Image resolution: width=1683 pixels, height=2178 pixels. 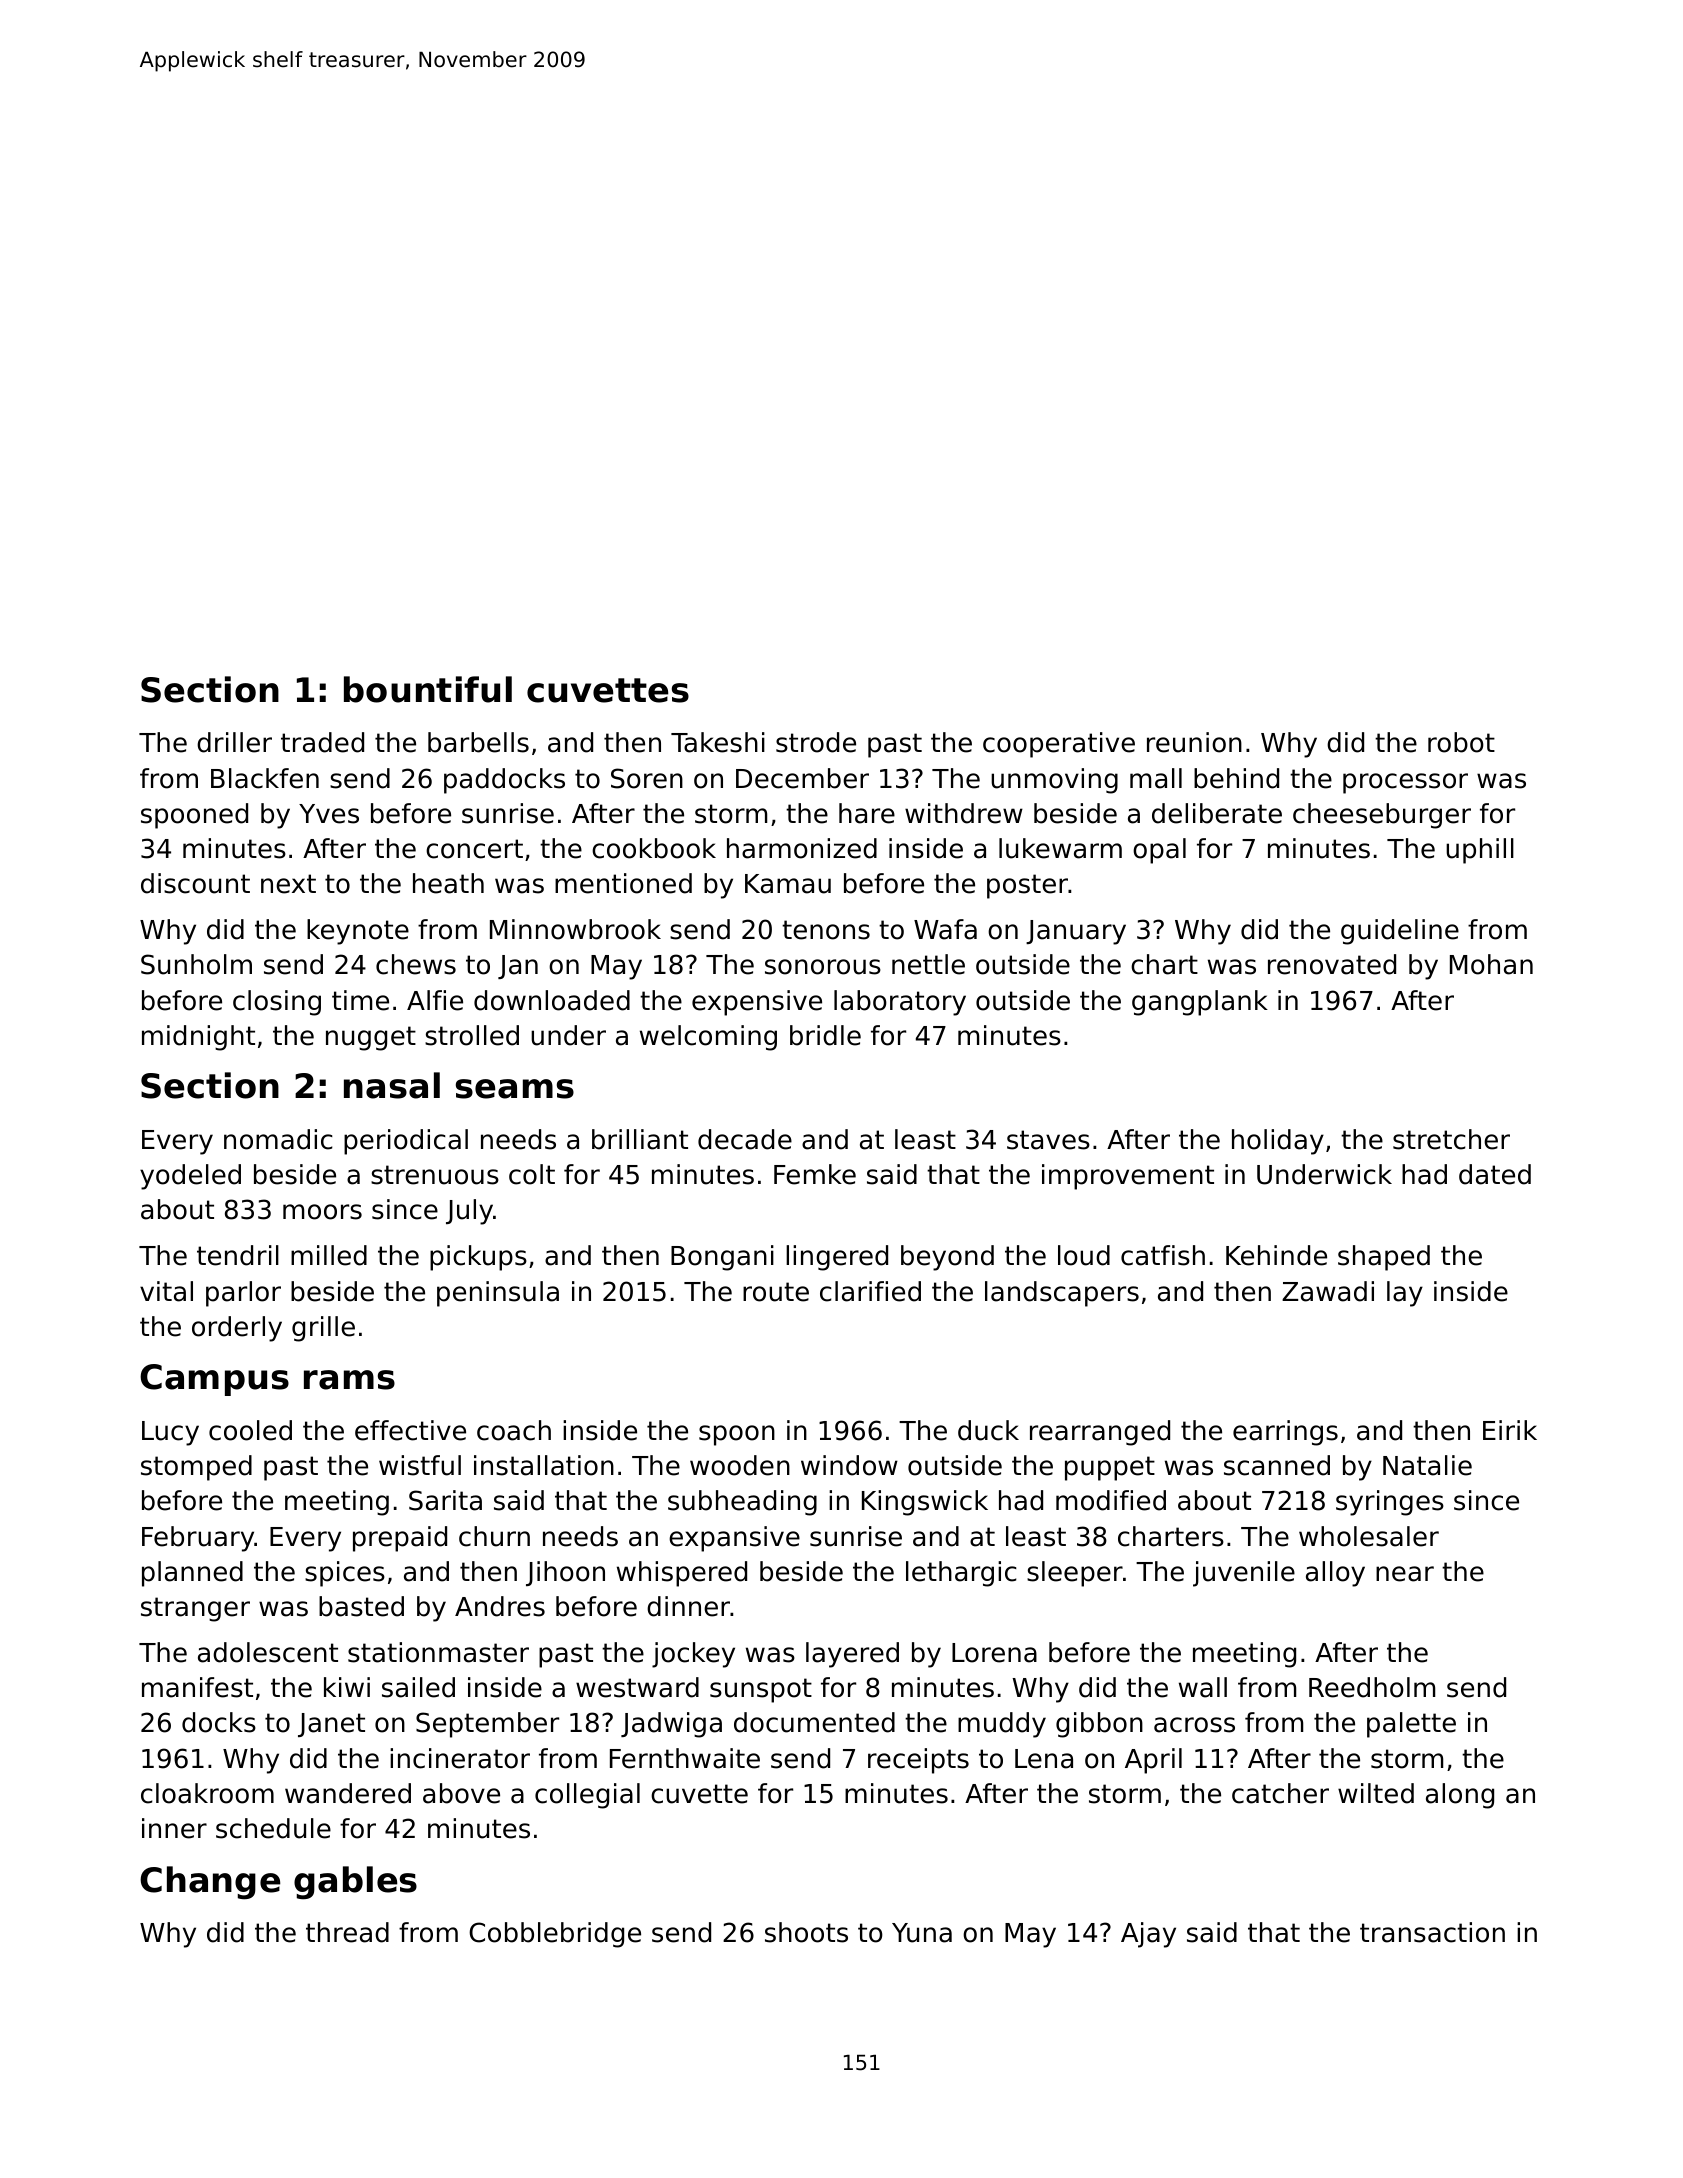 What do you see at coordinates (928, 964) in the page?
I see `nettle` at bounding box center [928, 964].
